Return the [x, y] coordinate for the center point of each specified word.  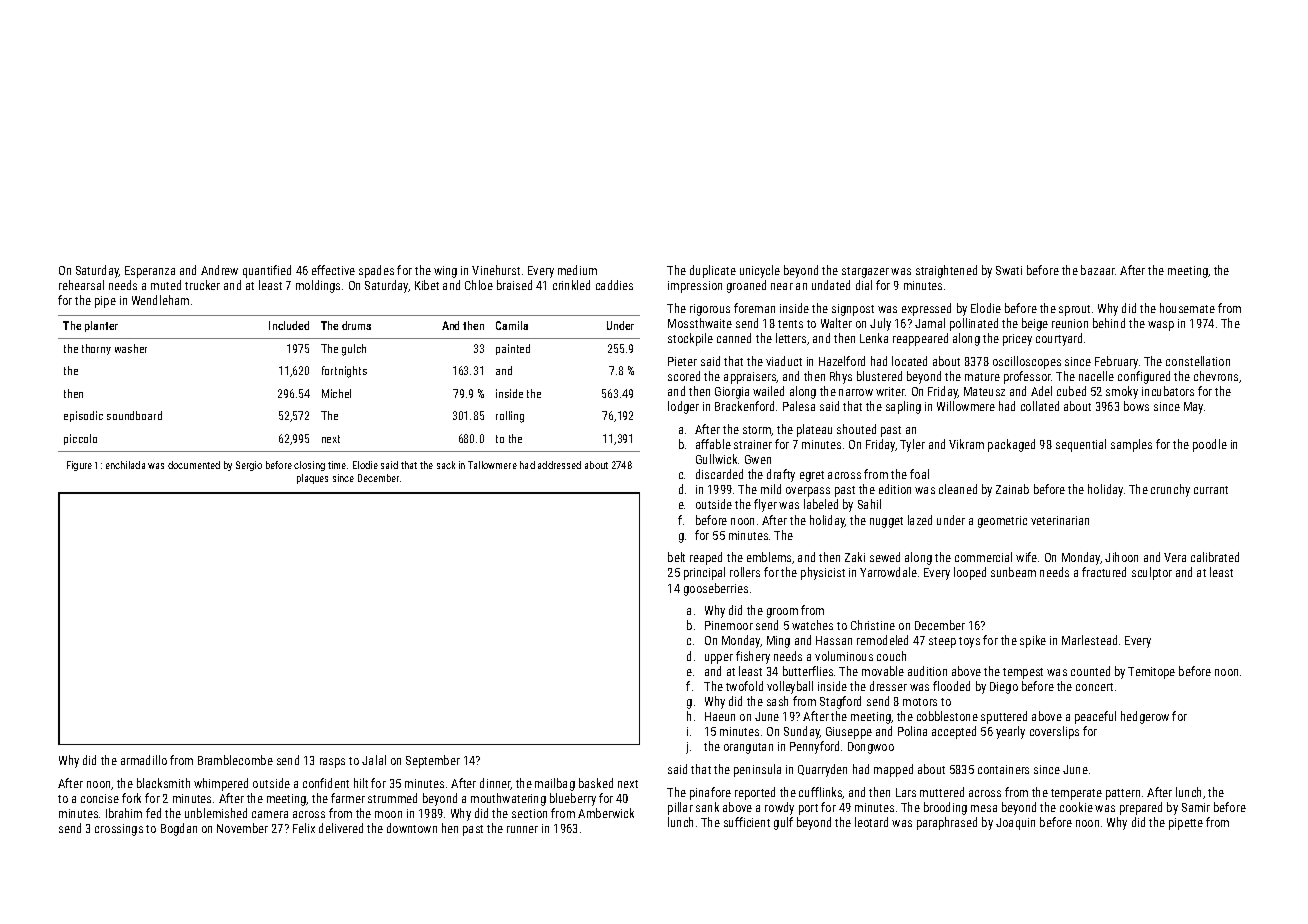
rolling [510, 417]
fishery [753, 657]
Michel [336, 393]
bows [1136, 406]
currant [1211, 490]
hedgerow [1145, 717]
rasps [332, 763]
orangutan [748, 748]
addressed [559, 465]
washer [131, 348]
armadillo [144, 760]
